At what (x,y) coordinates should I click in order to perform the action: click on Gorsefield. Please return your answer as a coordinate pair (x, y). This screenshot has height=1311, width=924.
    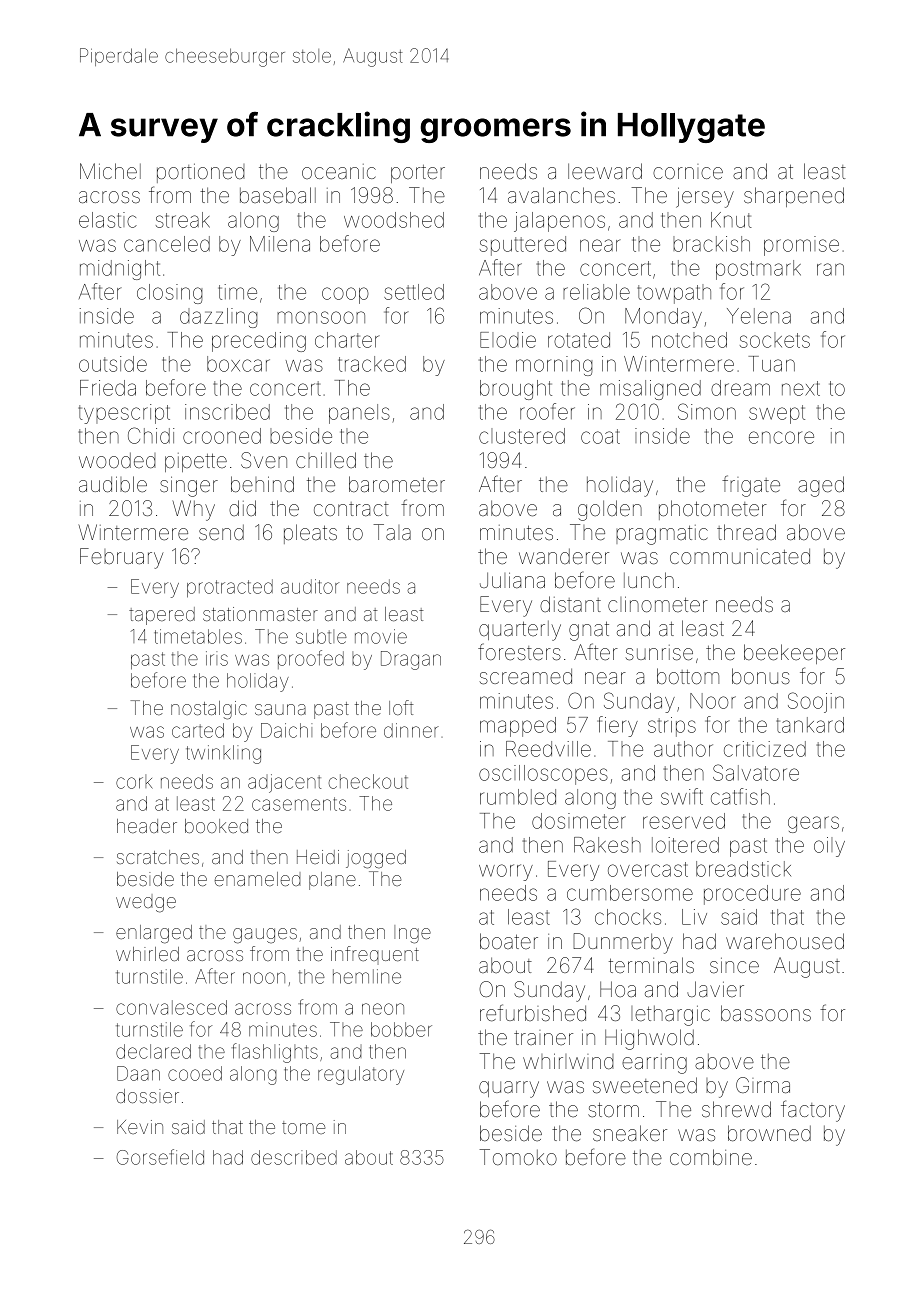
    Looking at the image, I should click on (160, 1157).
